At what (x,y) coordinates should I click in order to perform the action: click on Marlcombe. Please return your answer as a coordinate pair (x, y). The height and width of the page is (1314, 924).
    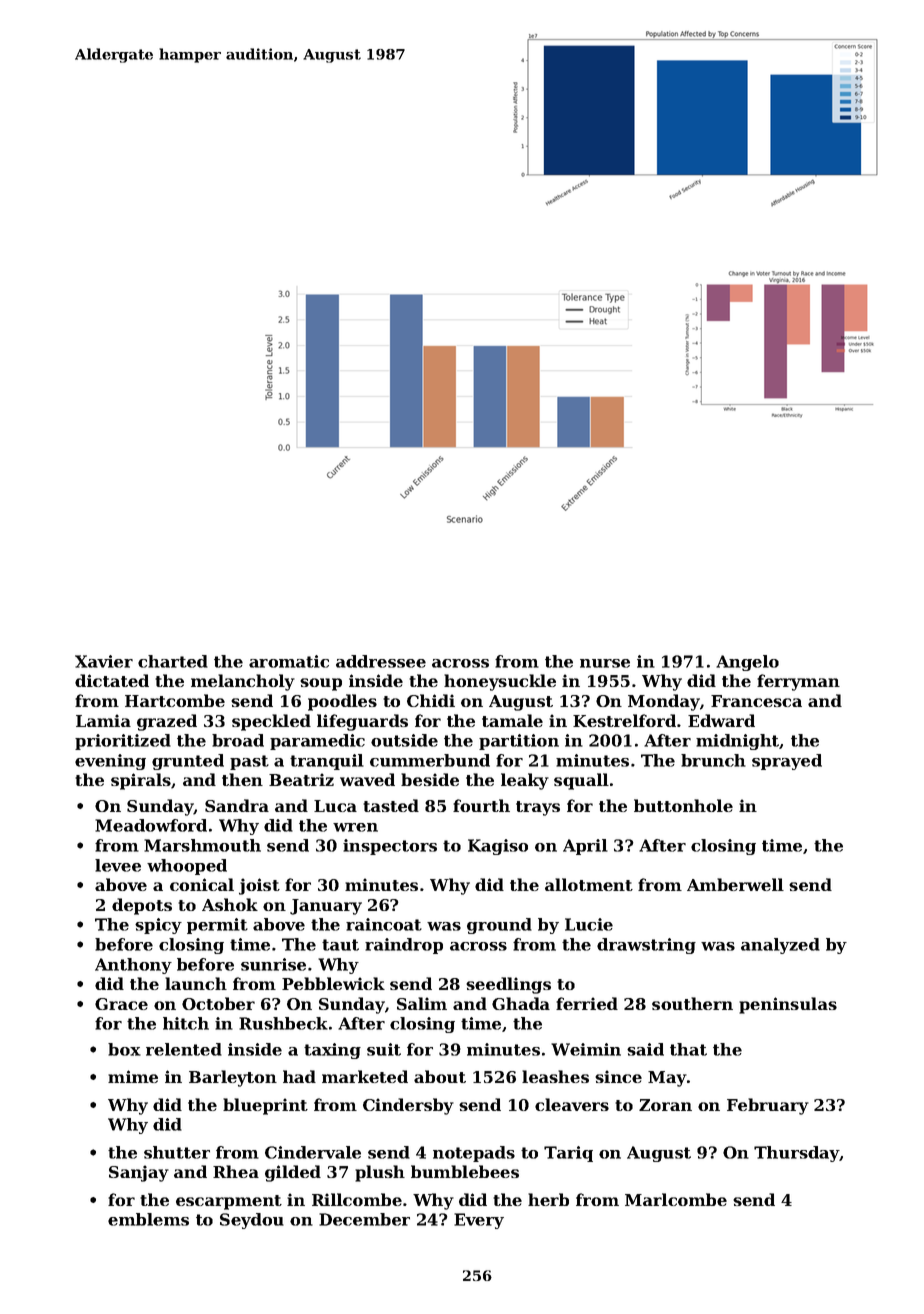
    Looking at the image, I should click on (676, 1199).
